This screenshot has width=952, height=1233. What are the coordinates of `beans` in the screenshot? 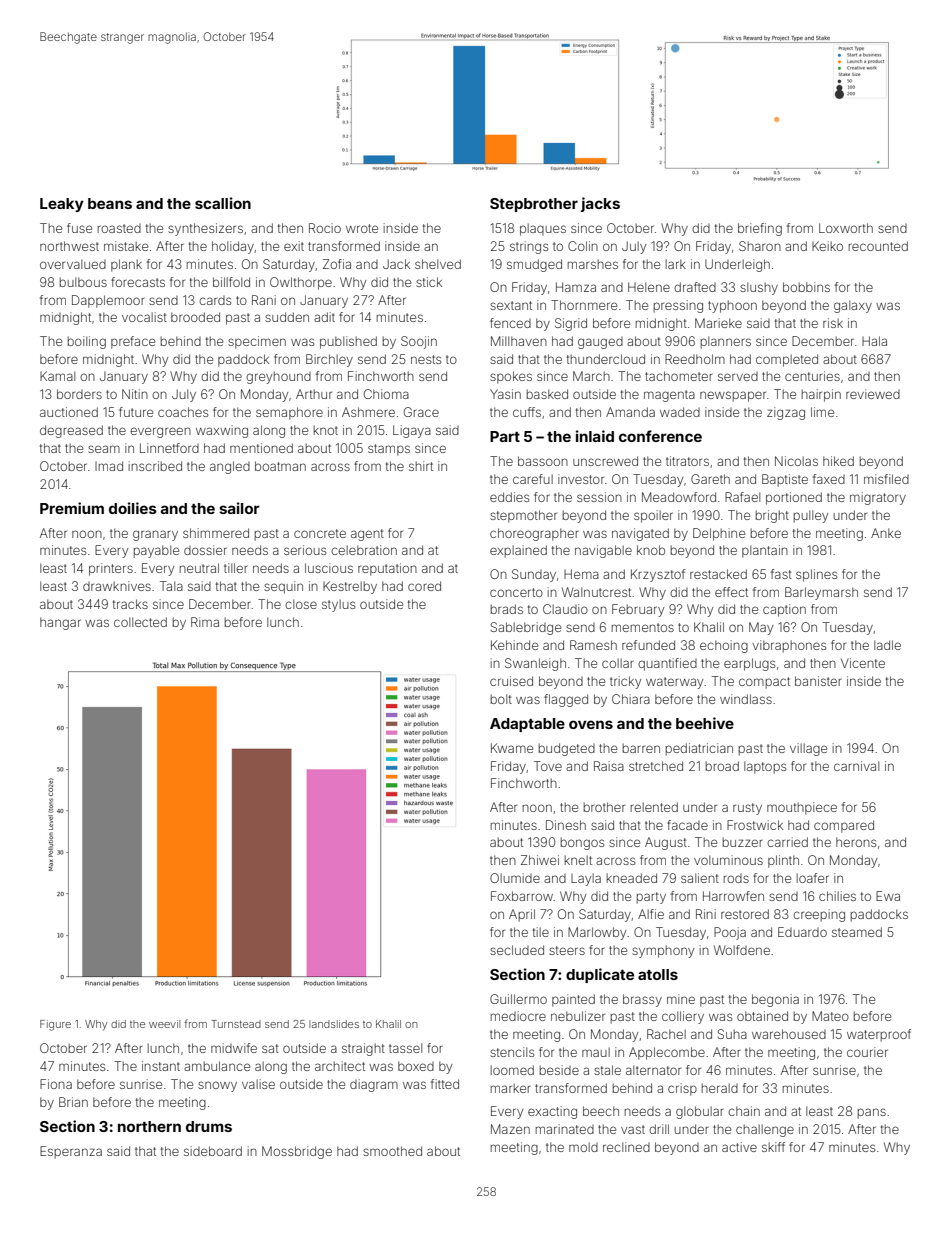 It's located at (110, 203).
